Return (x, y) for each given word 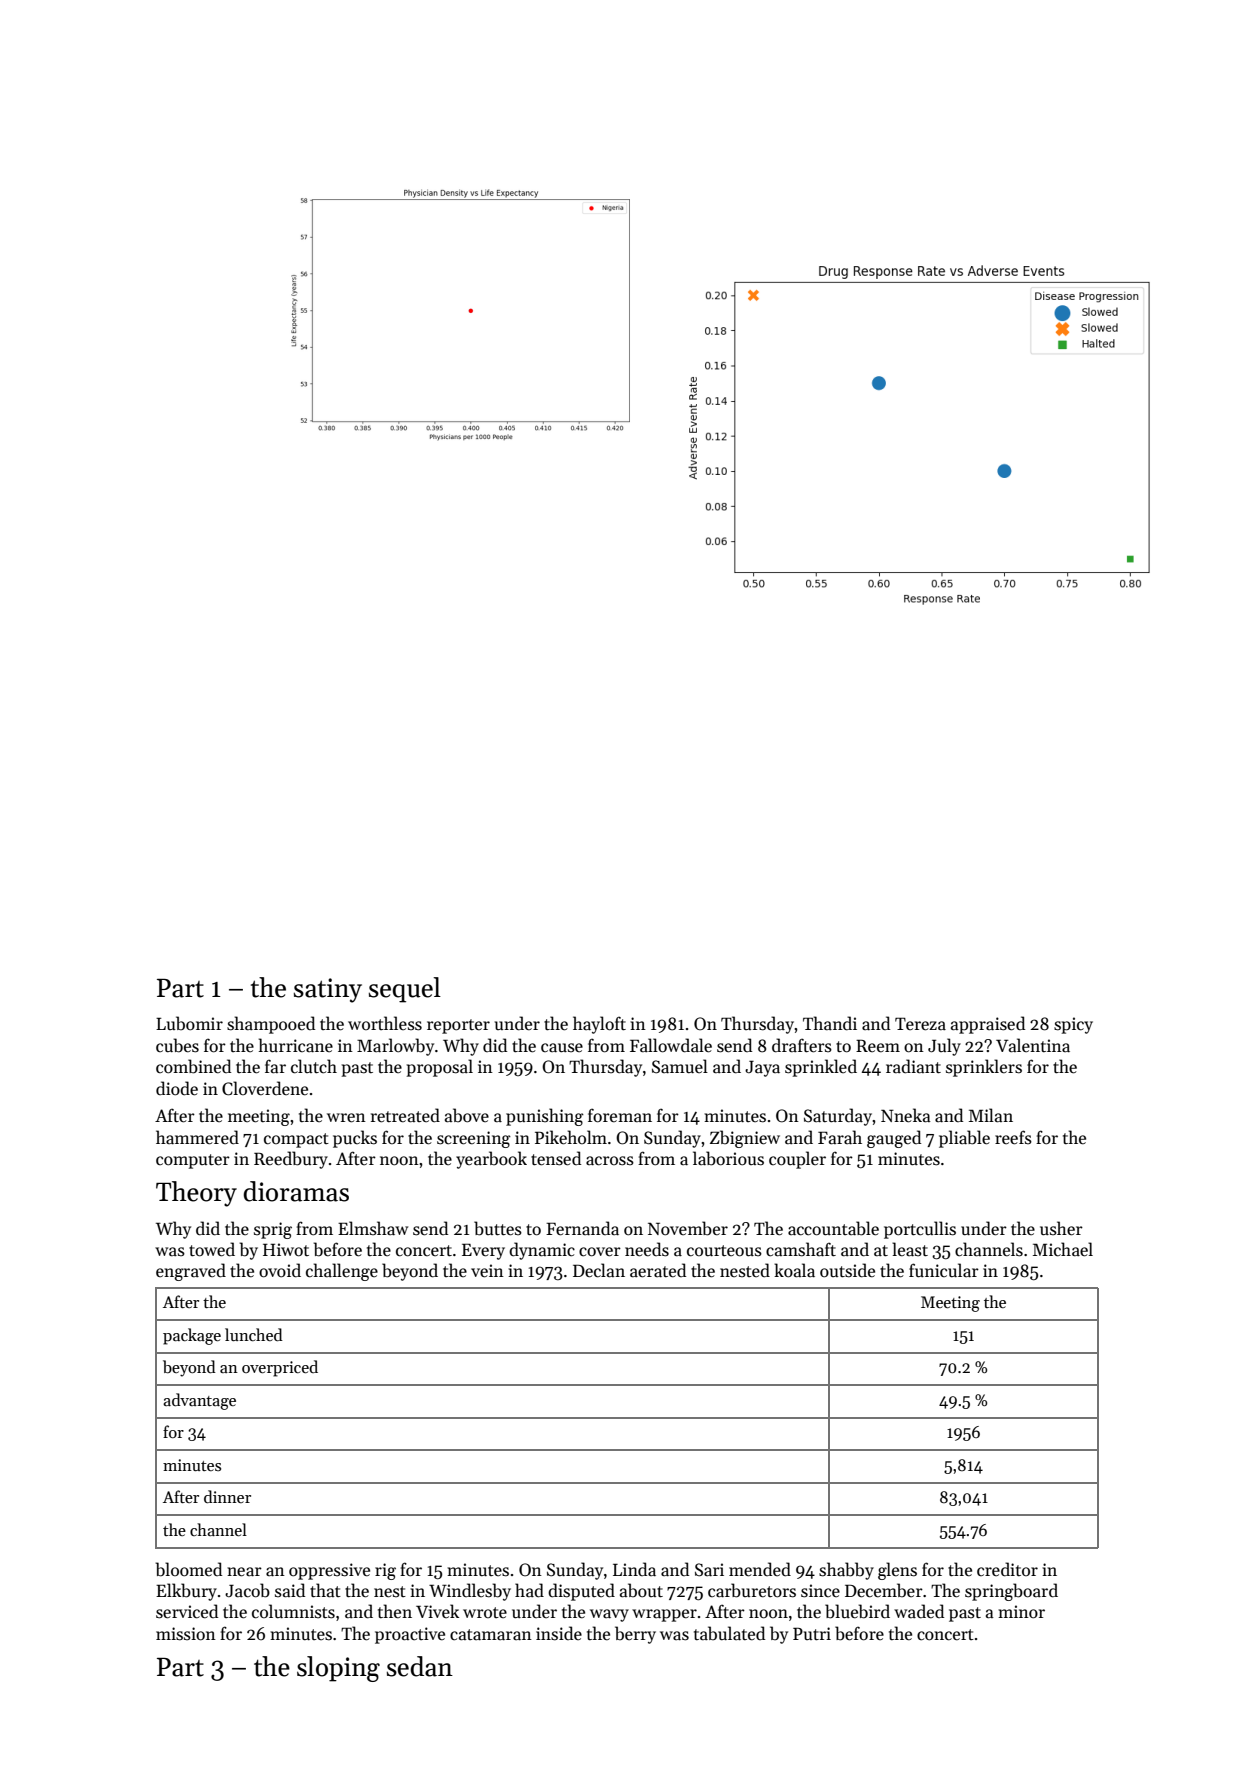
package (192, 1336)
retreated (405, 1115)
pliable (964, 1139)
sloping (338, 1669)
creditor (1007, 1569)
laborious (728, 1158)
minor (1021, 1612)
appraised (988, 1025)
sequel (405, 990)
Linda (634, 1569)
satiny (328, 990)
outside (847, 1270)
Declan (599, 1270)
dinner (227, 1496)
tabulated (729, 1633)
